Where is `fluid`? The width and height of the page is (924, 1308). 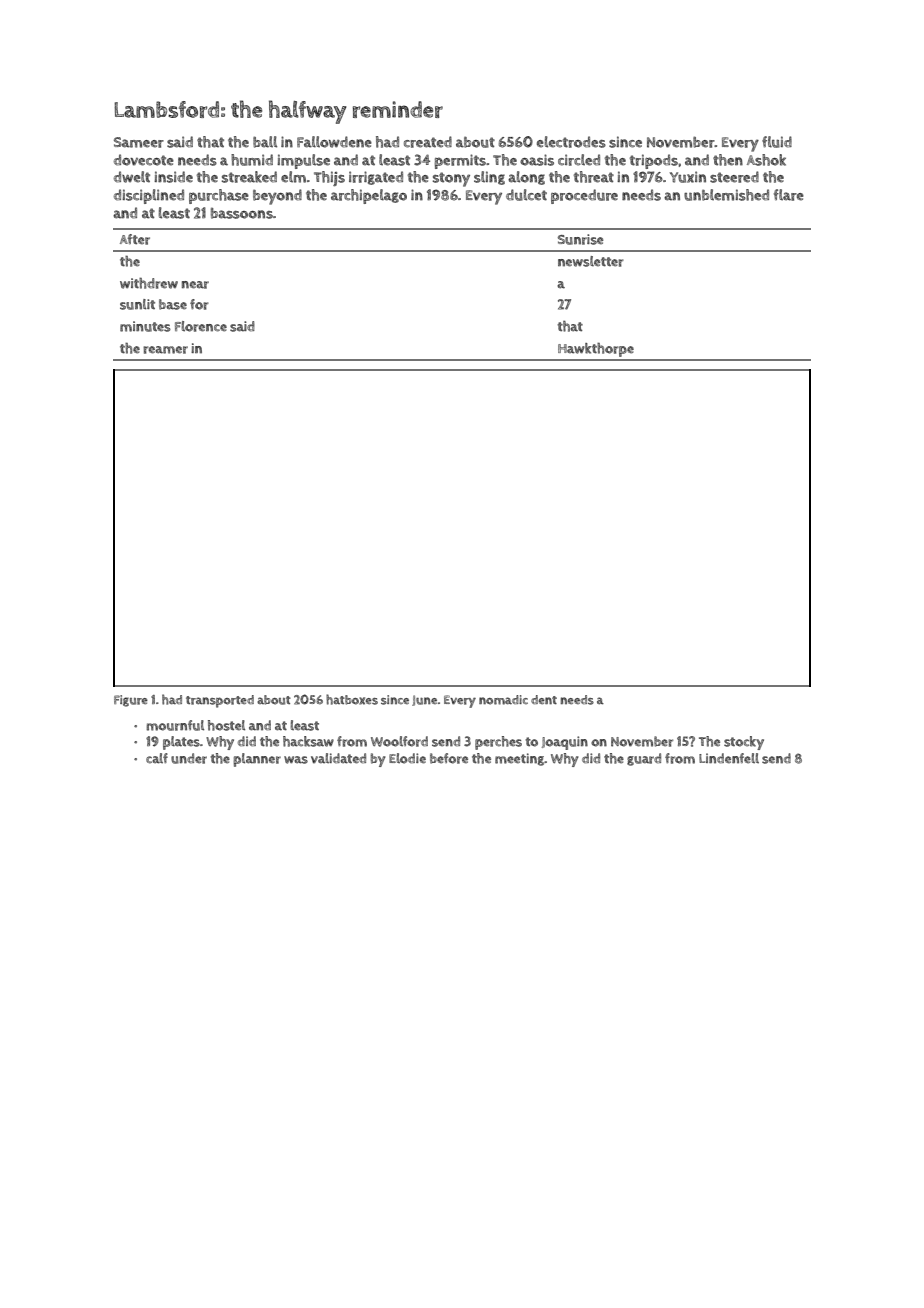
fluid is located at coordinates (777, 142).
